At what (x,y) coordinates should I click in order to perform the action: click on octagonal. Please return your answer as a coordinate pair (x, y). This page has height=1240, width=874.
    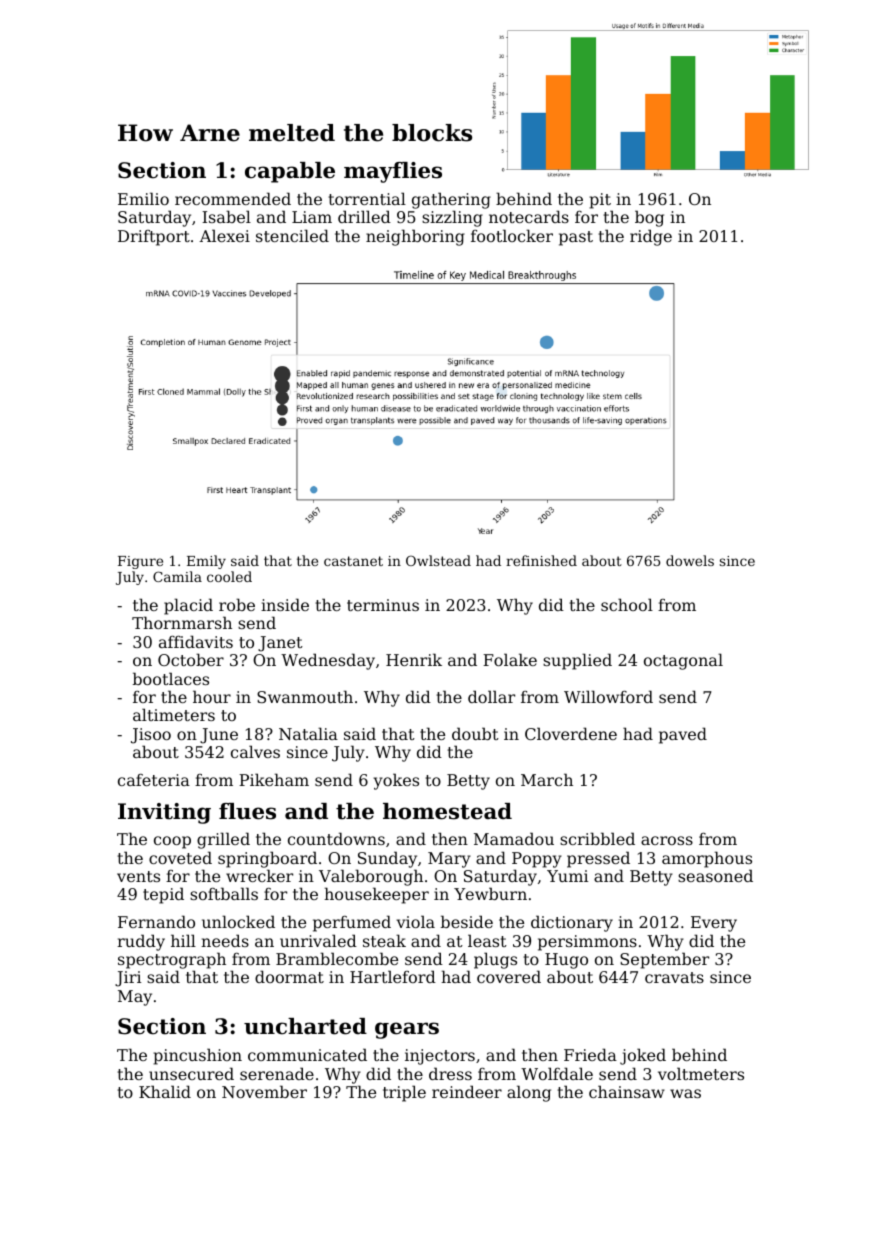
    Looking at the image, I should click on (683, 661).
